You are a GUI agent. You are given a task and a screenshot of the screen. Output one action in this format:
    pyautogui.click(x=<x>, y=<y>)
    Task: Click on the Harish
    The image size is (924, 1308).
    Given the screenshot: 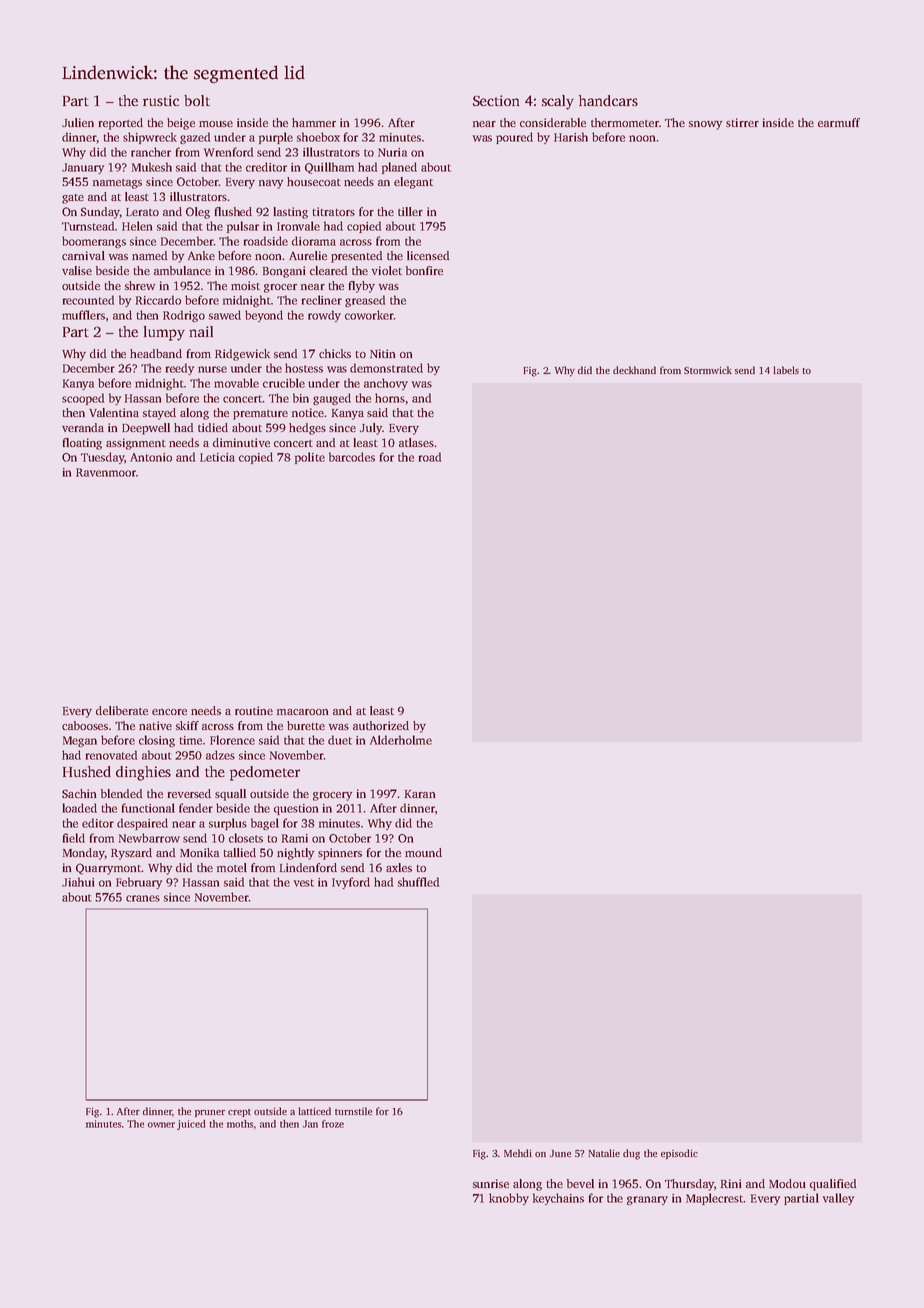 What is the action you would take?
    pyautogui.click(x=571, y=137)
